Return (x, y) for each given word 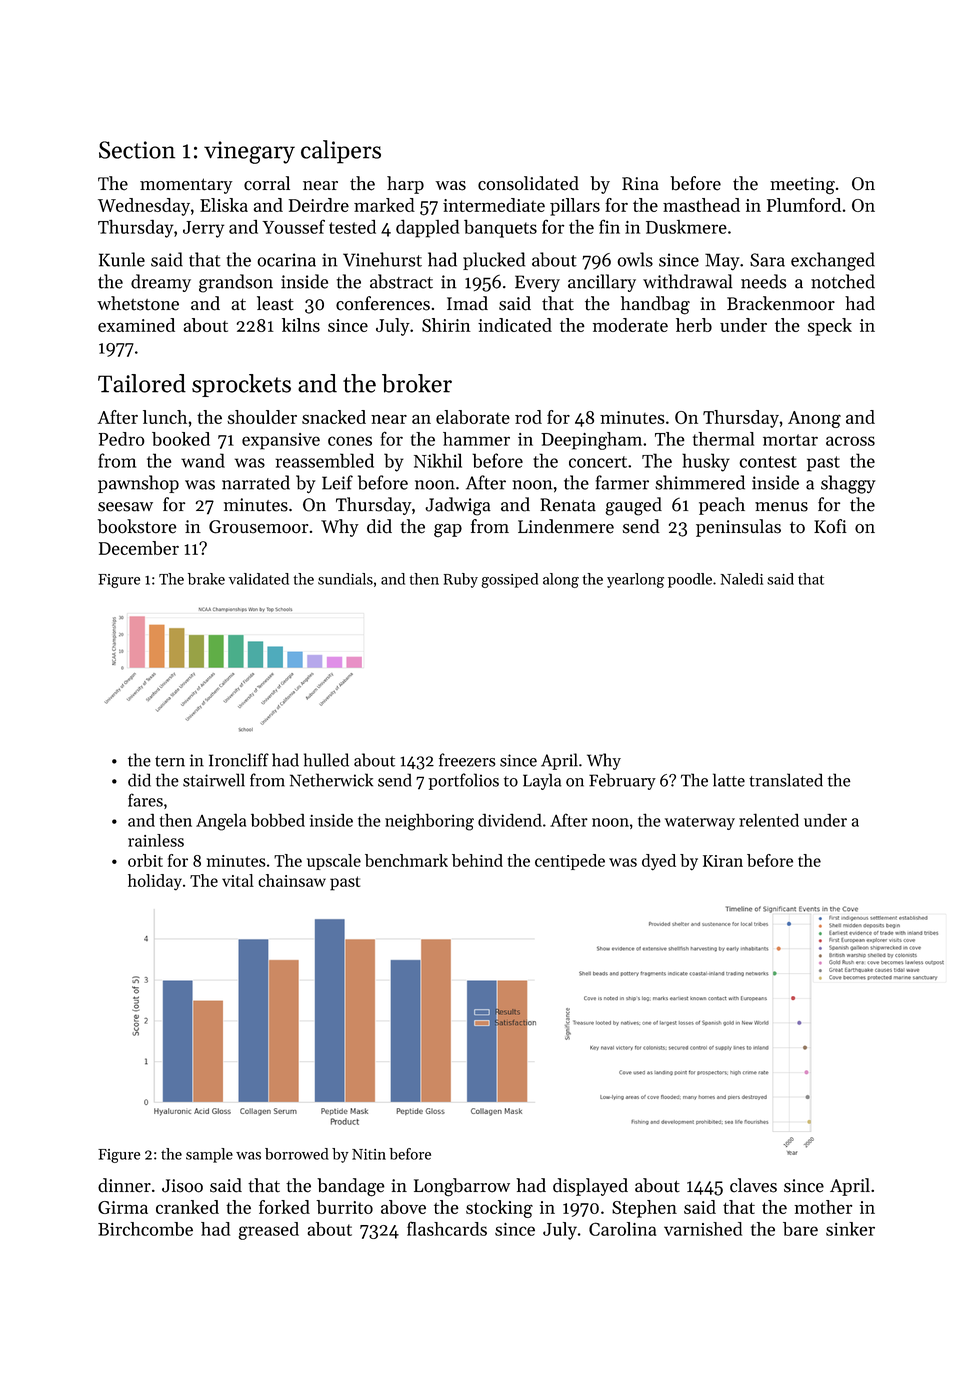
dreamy (161, 283)
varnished (703, 1229)
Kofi (830, 526)
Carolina (622, 1229)
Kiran (723, 861)
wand (203, 460)
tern (170, 761)
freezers (467, 760)
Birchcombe (145, 1229)
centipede (570, 862)
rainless (156, 840)
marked (384, 205)
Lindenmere (566, 526)
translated (786, 780)
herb (694, 325)
